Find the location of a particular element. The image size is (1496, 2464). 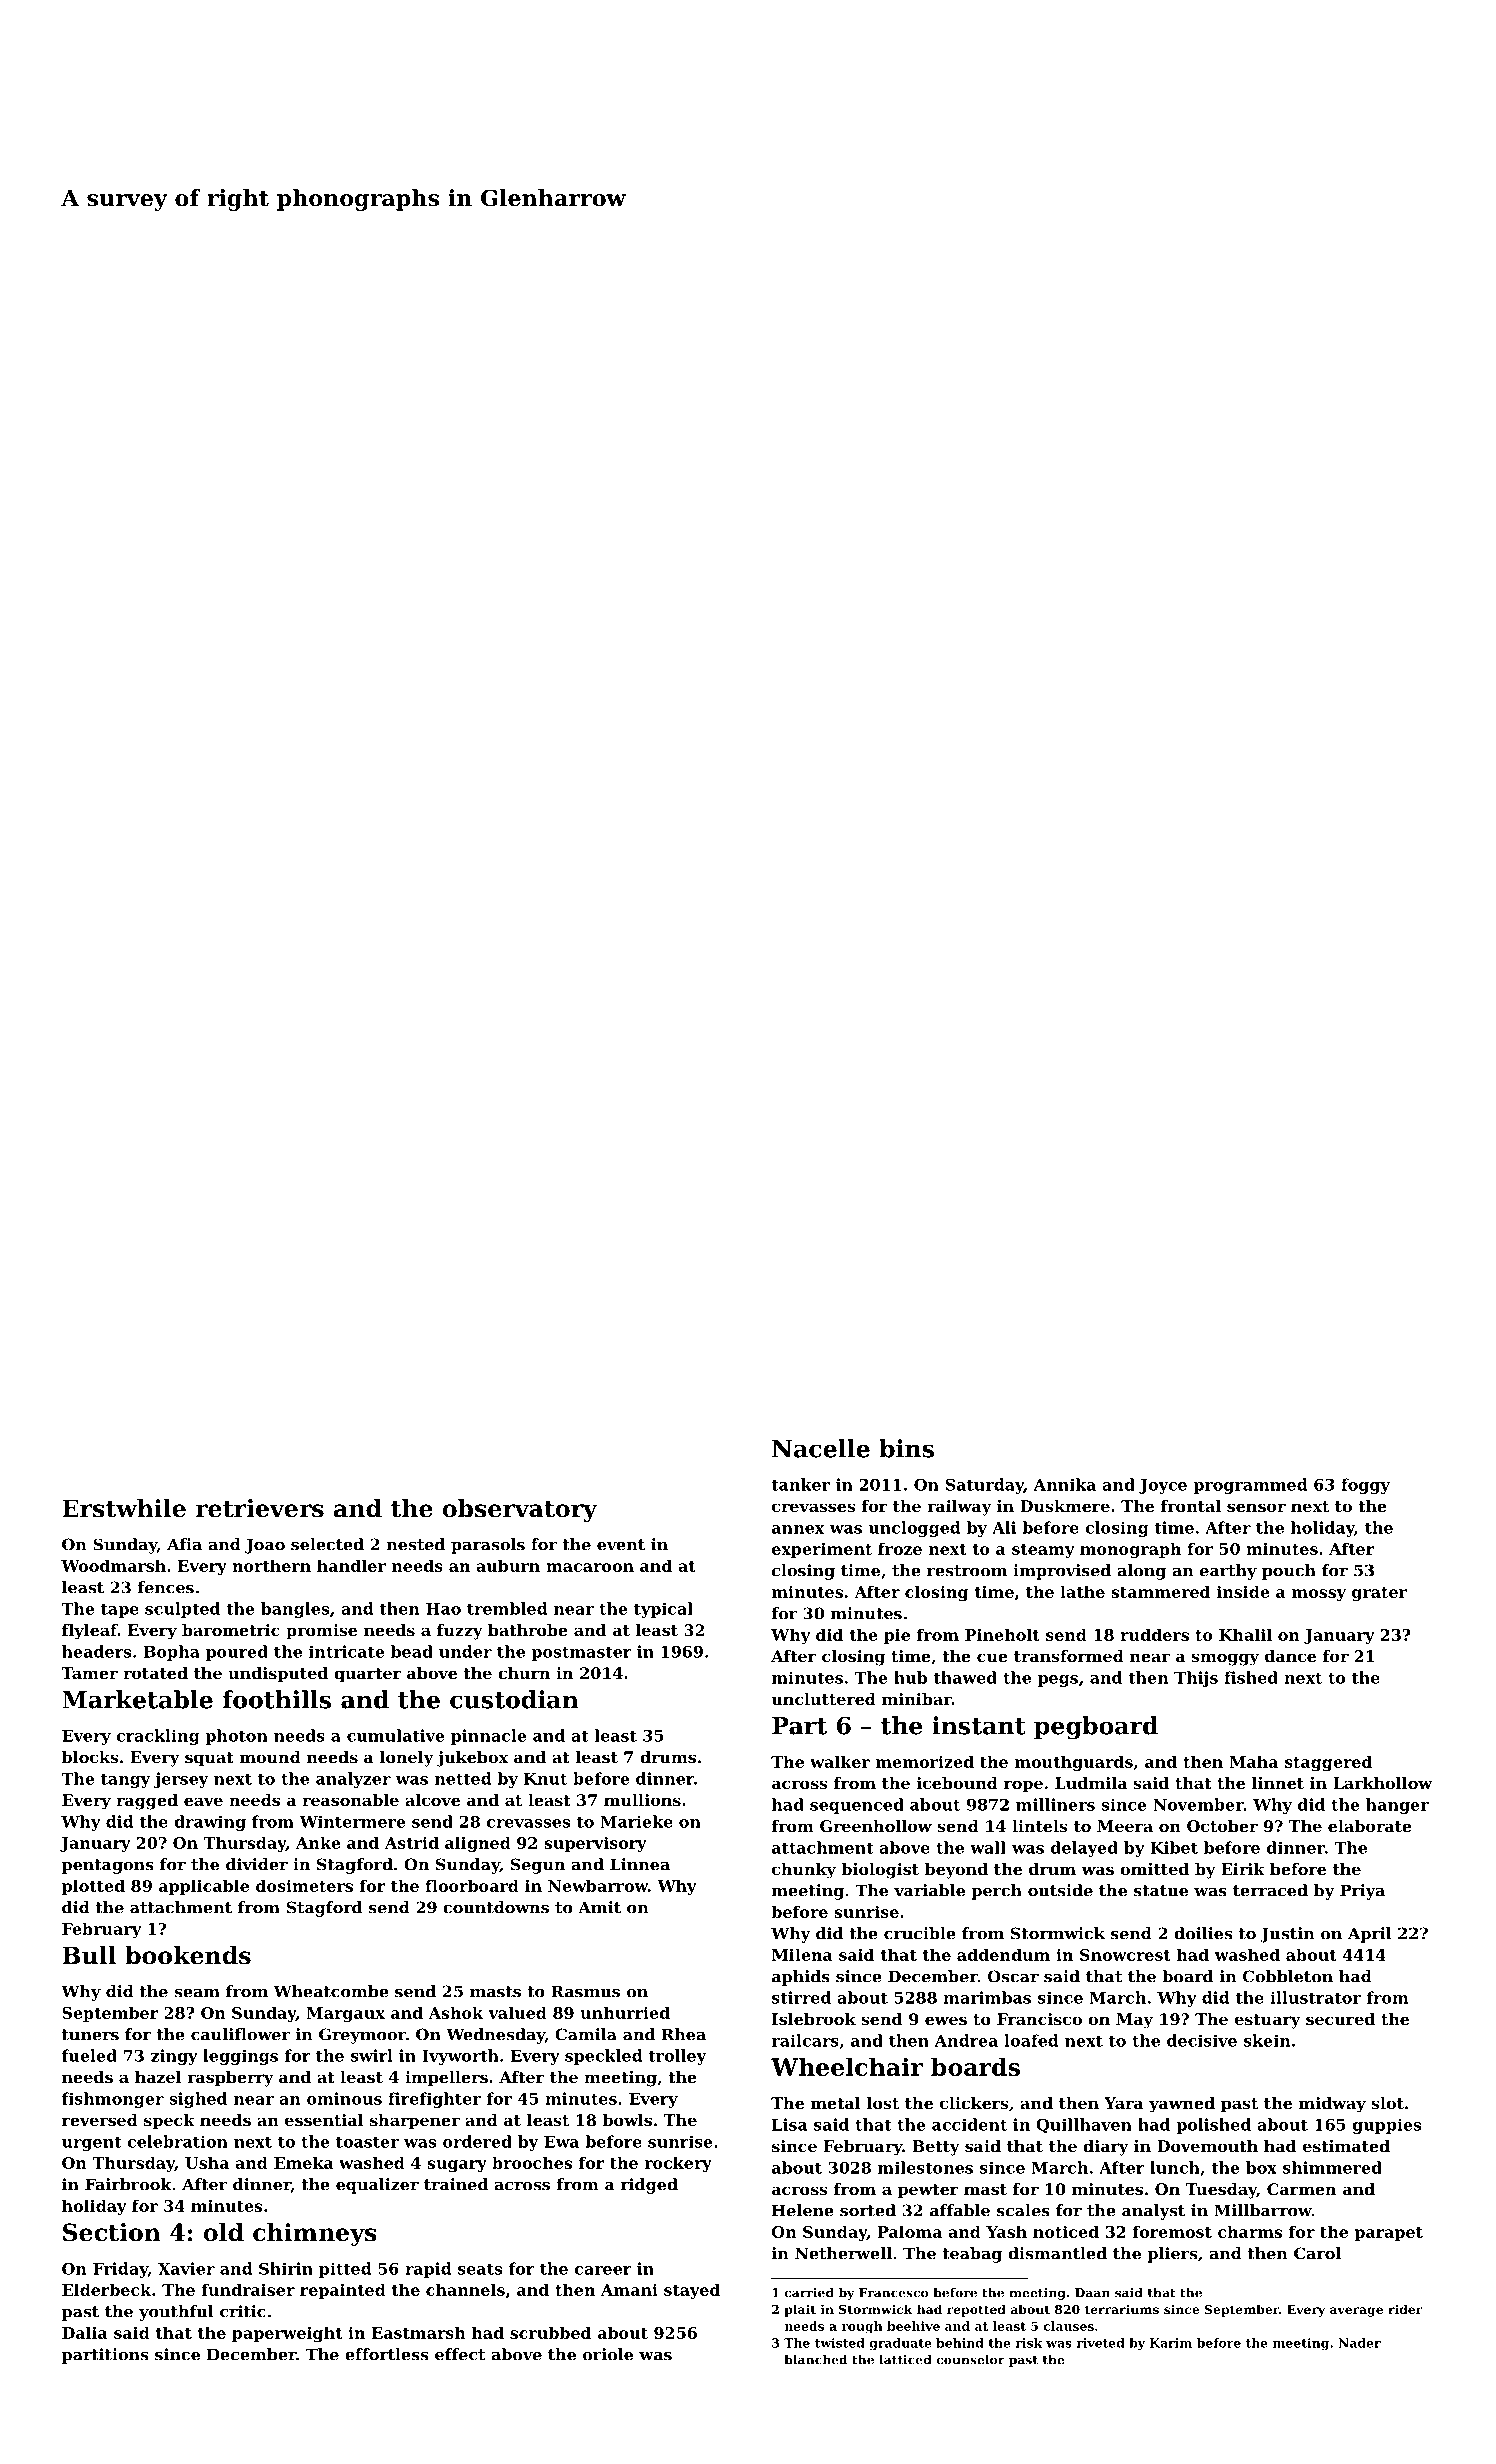

annex is located at coordinates (798, 1529).
